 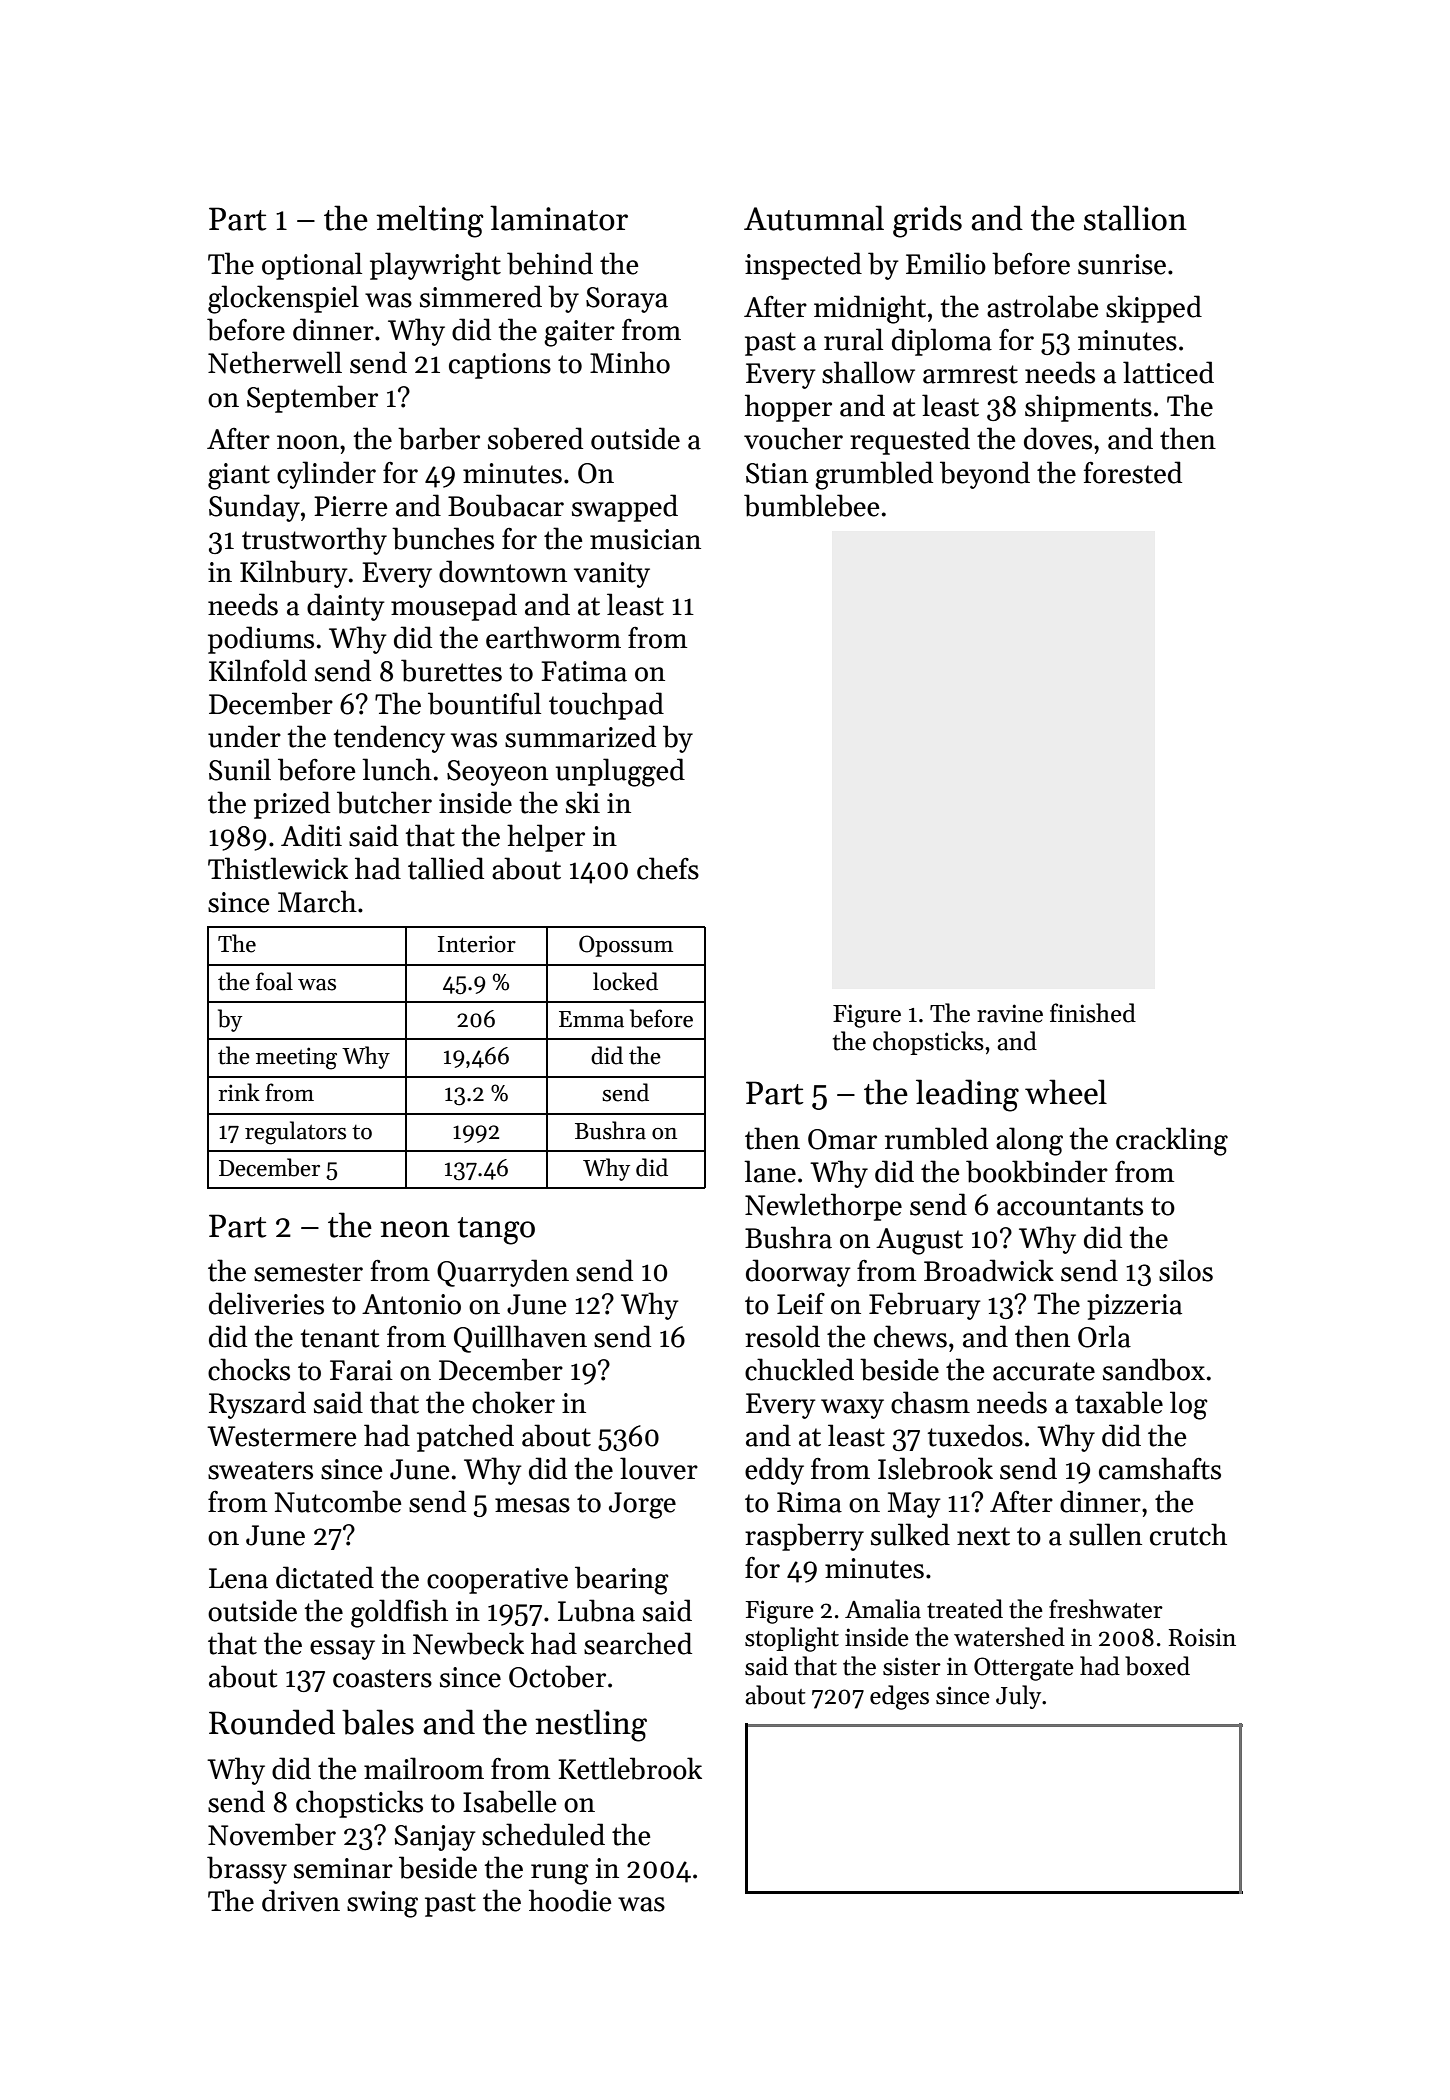 I want to click on skipped, so click(x=1154, y=309).
